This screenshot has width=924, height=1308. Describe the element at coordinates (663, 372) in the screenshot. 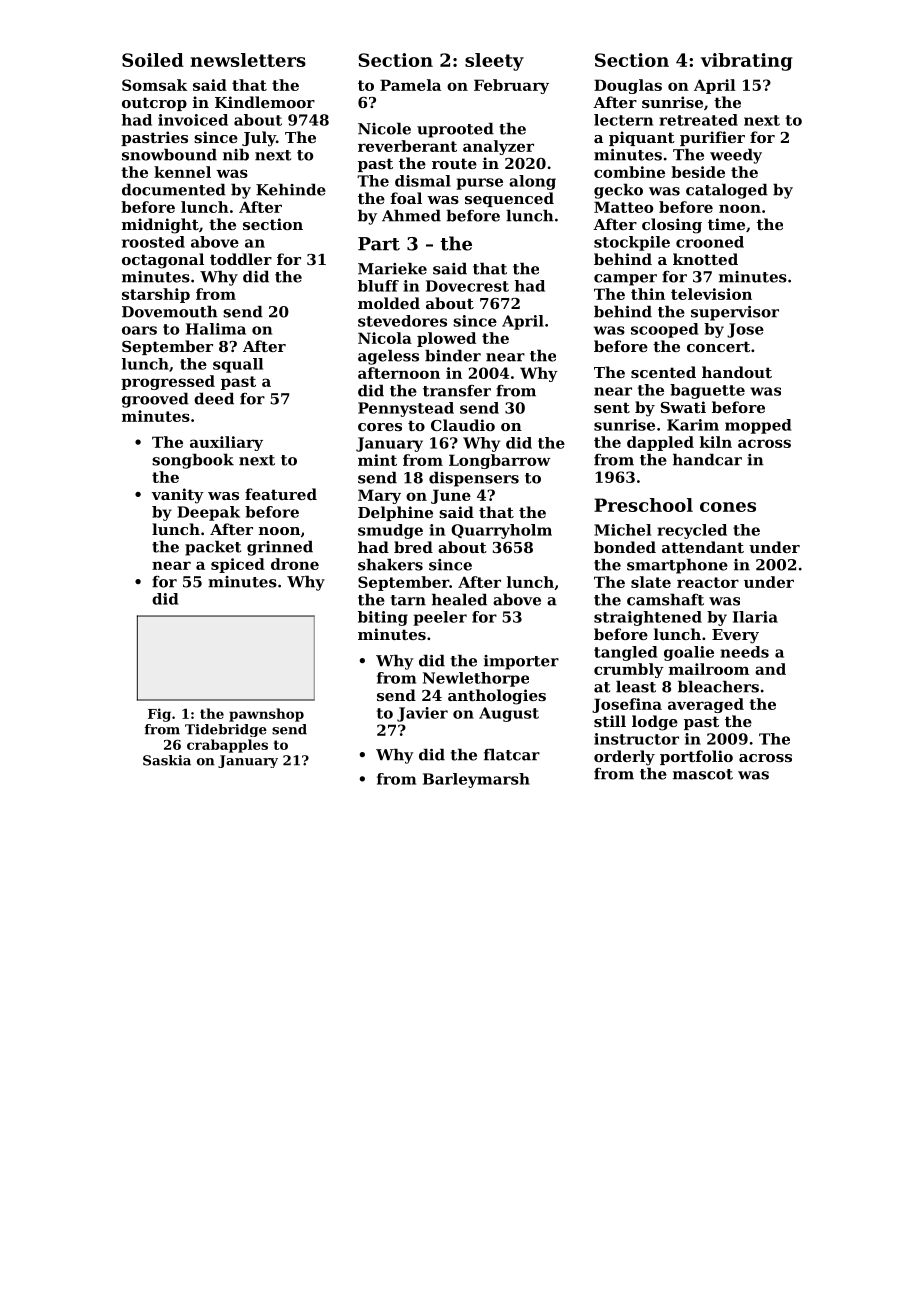

I see `scented` at that location.
